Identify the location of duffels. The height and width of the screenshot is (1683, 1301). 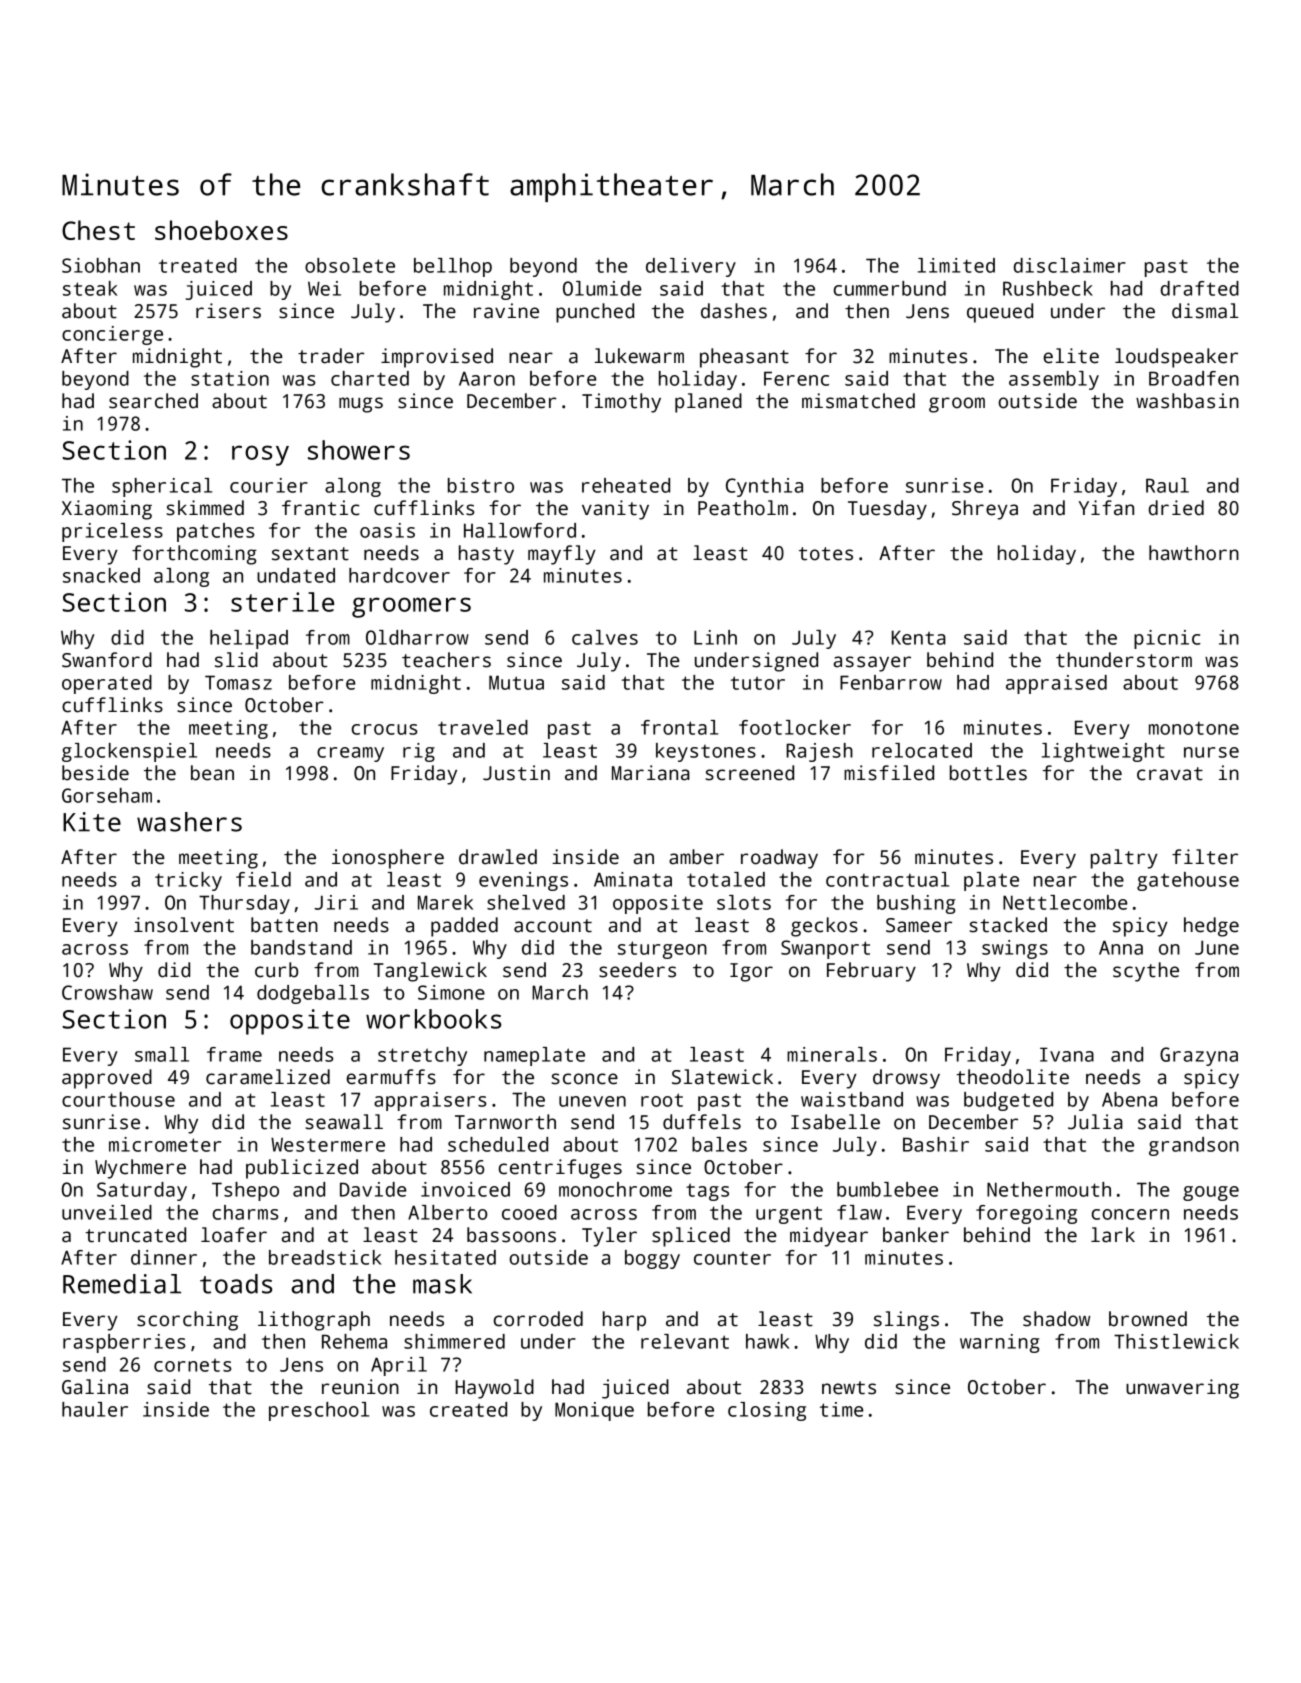
(702, 1122).
